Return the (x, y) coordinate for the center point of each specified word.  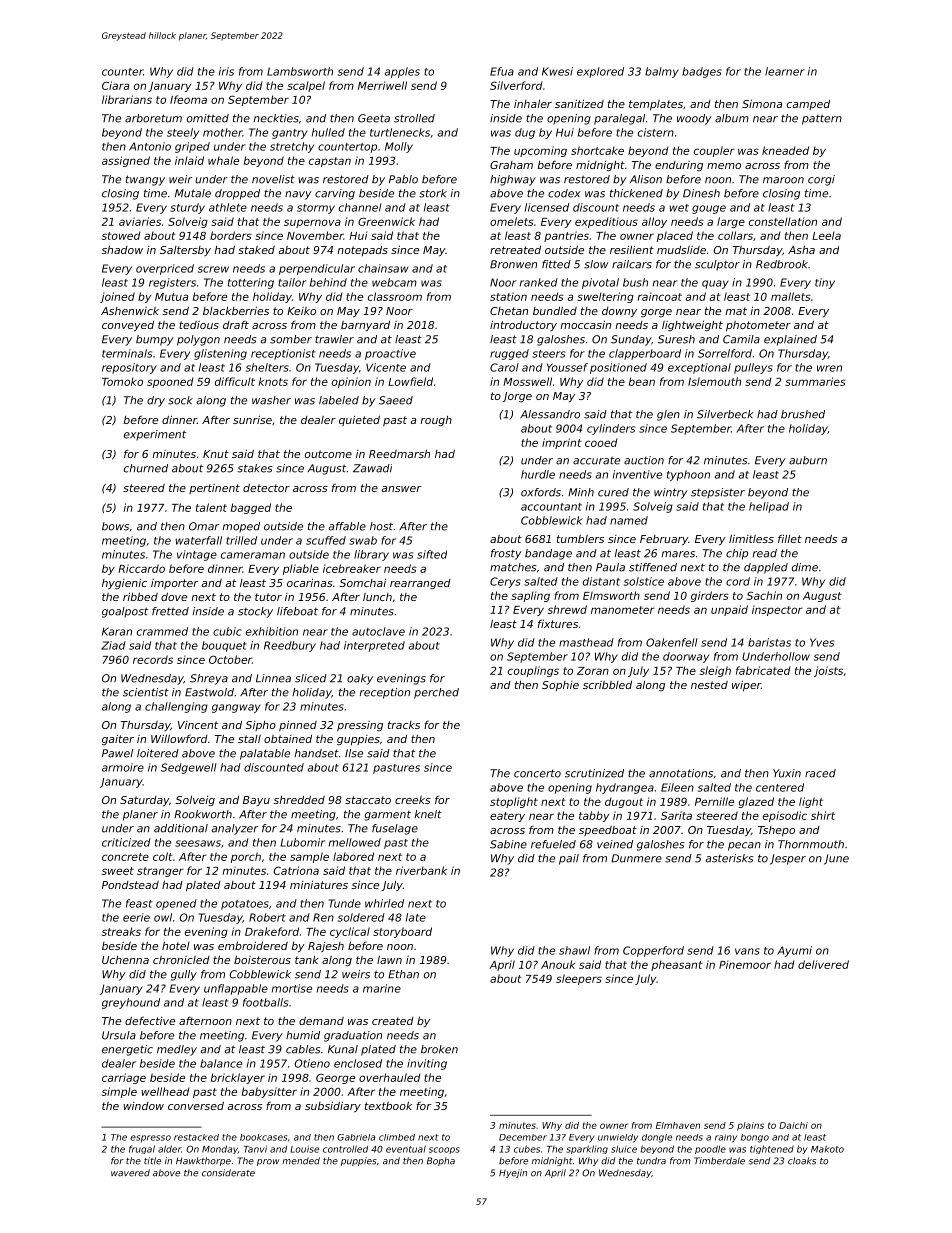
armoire (123, 767)
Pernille (714, 801)
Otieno (312, 1063)
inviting (427, 1064)
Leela (826, 235)
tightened (772, 1149)
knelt (428, 814)
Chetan (509, 311)
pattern (822, 119)
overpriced (165, 269)
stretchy (292, 147)
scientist (146, 692)
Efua (502, 71)
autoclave (378, 631)
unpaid (729, 610)
